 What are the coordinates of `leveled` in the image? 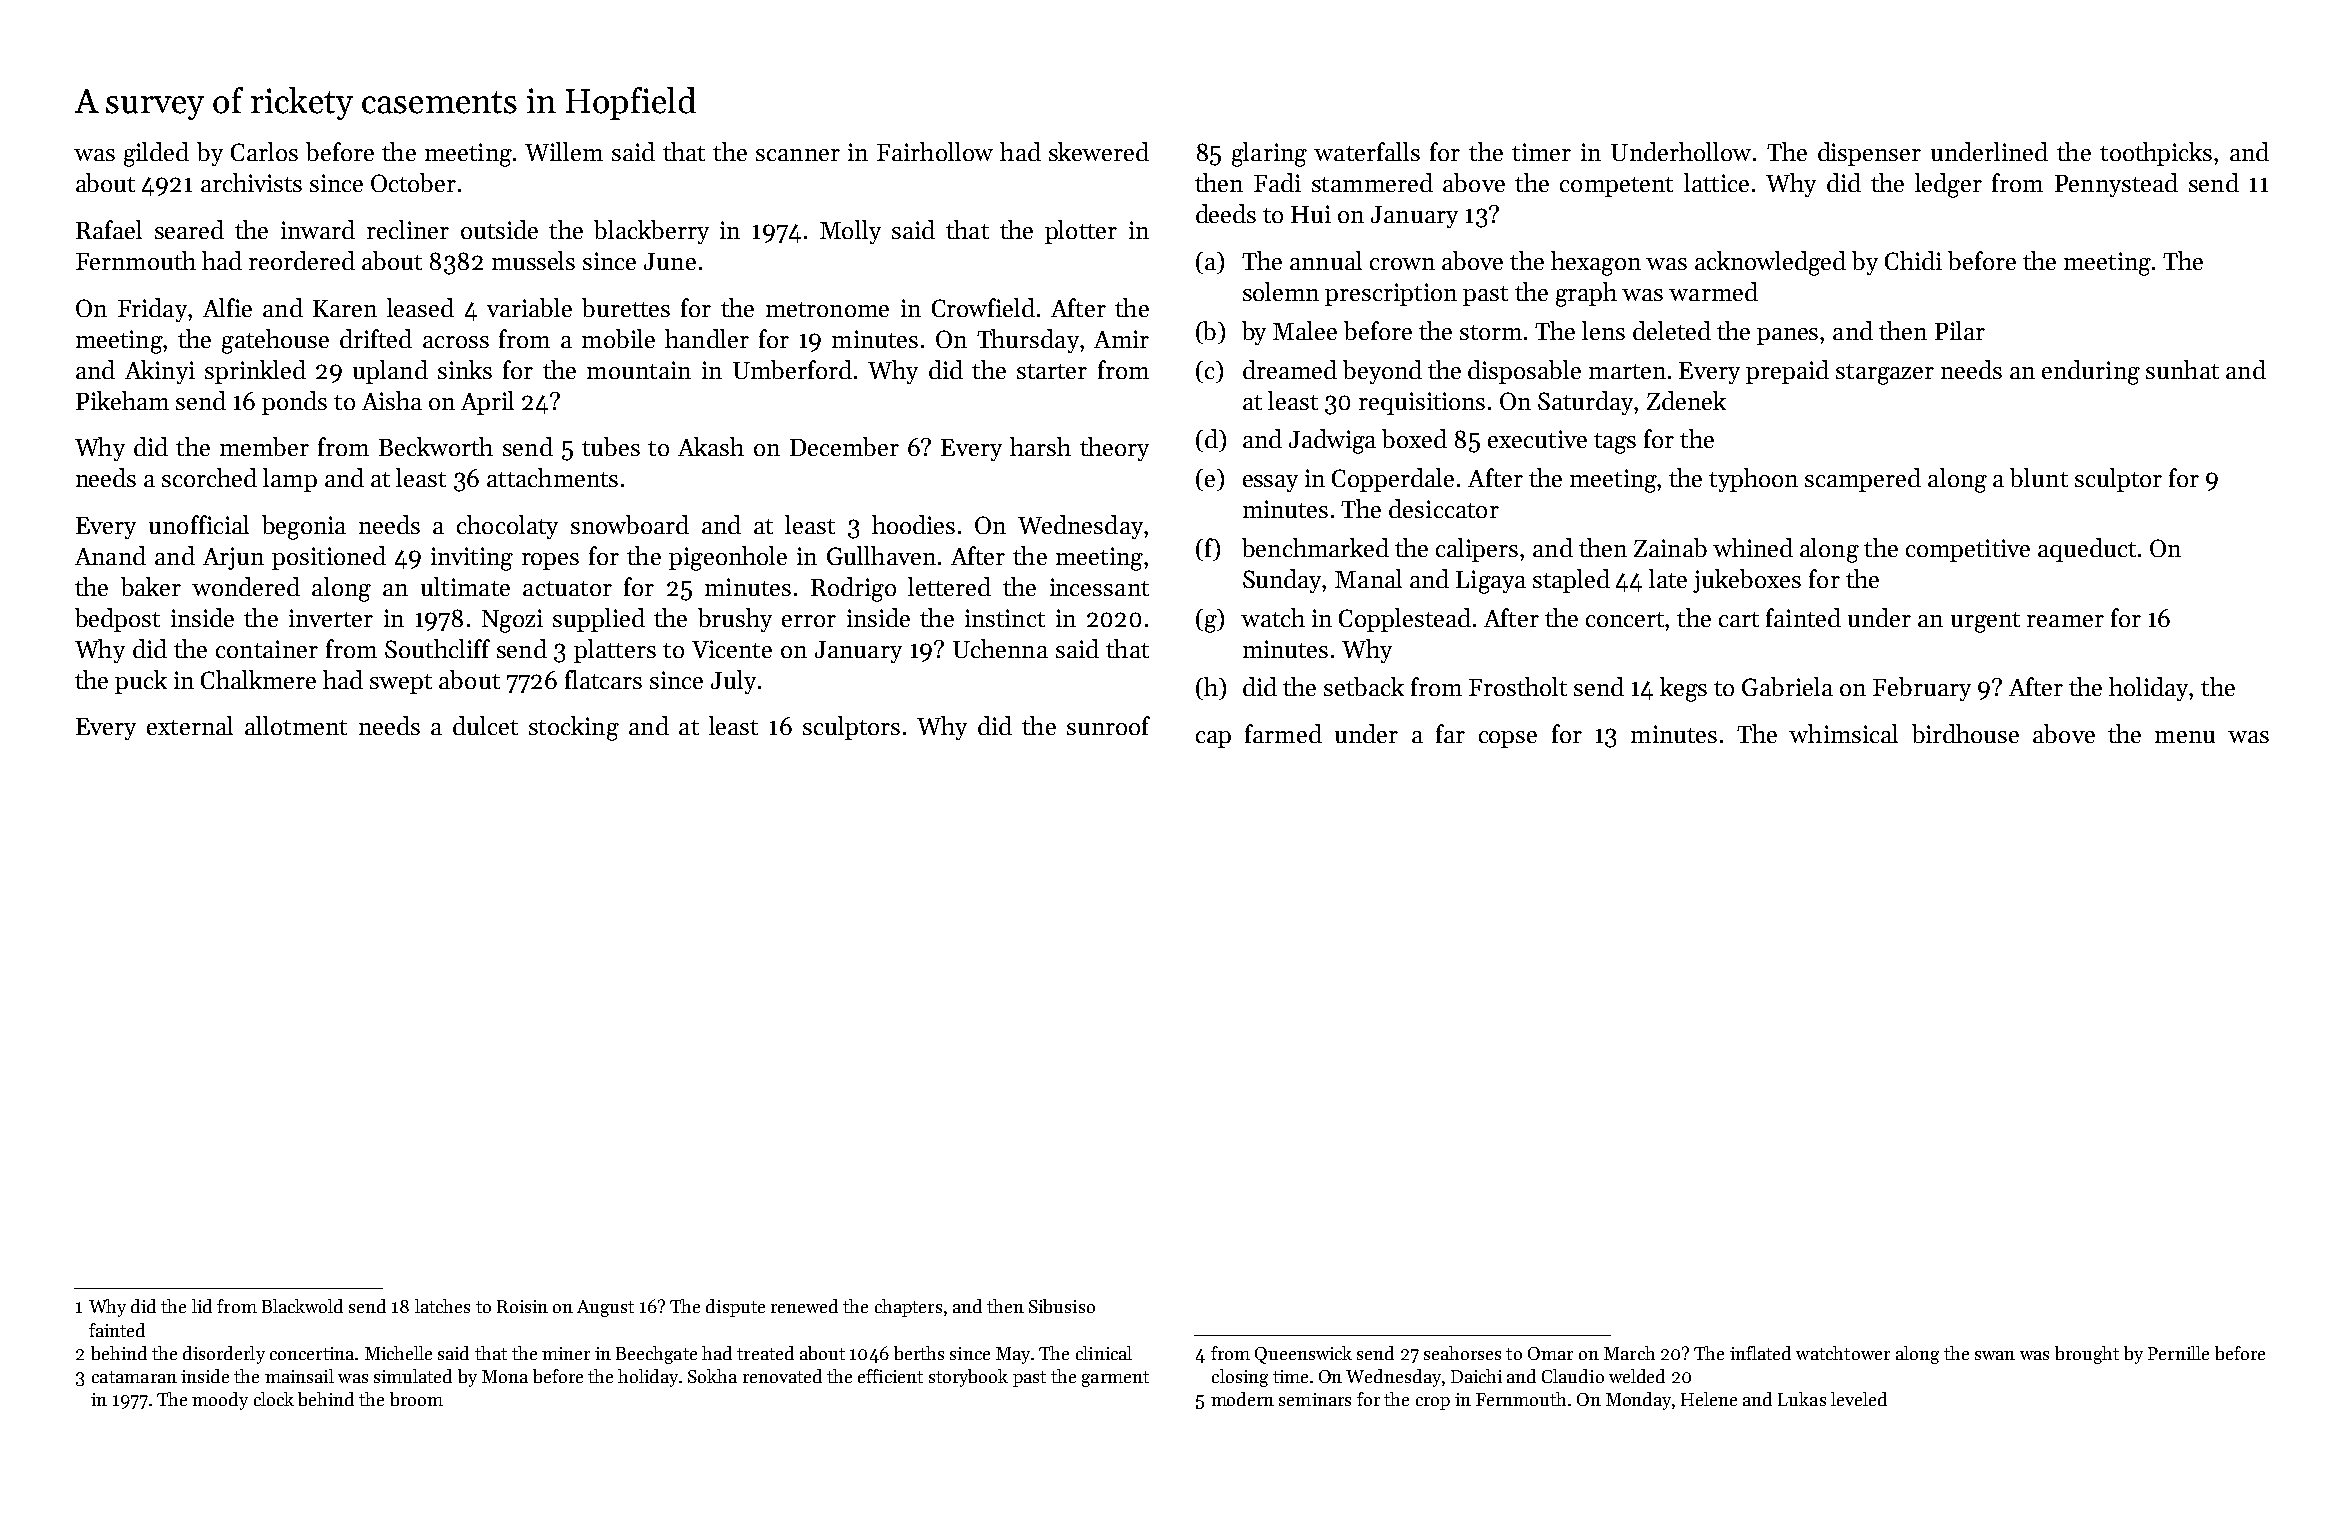 It's located at (1859, 1399).
